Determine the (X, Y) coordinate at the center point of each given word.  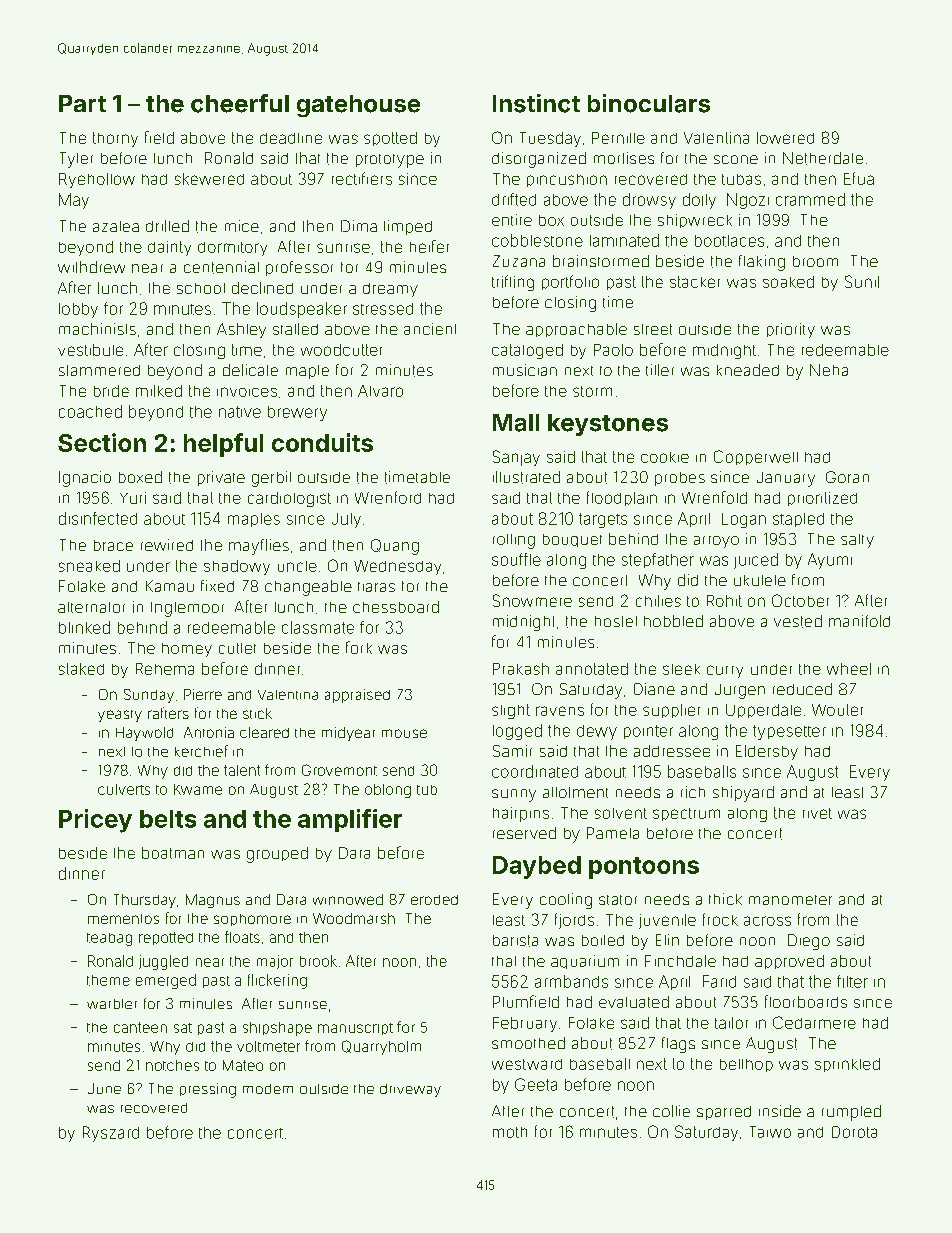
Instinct (536, 103)
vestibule (90, 350)
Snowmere (532, 600)
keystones (608, 425)
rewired (167, 545)
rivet (817, 813)
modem (268, 1089)
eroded (434, 900)
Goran (847, 477)
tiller (660, 370)
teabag (109, 939)
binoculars (649, 103)
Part (82, 103)
